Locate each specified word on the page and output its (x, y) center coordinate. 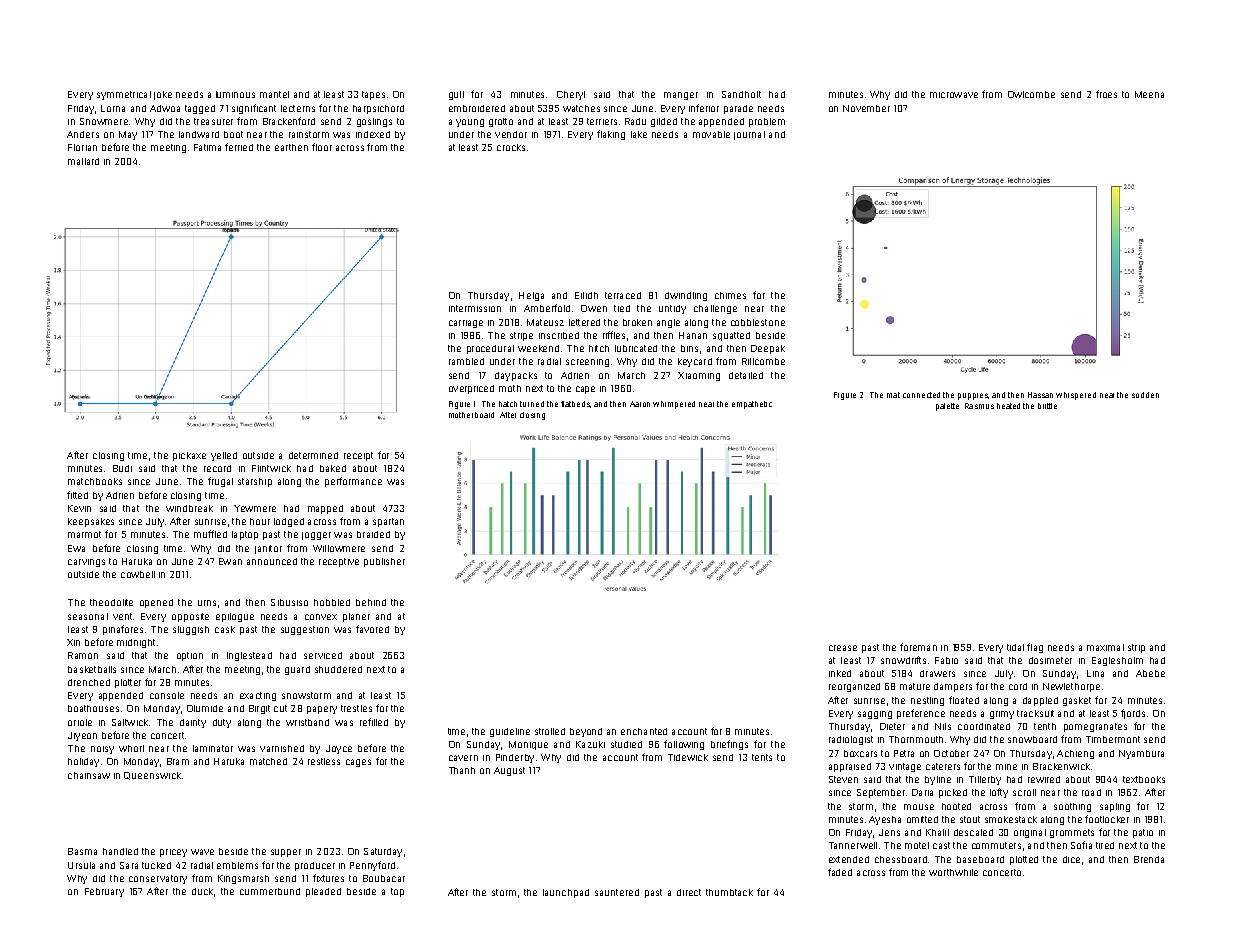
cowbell (138, 574)
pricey (173, 853)
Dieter (892, 726)
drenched (89, 682)
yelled (224, 456)
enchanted (644, 731)
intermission (475, 308)
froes (1106, 94)
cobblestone (758, 322)
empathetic (752, 405)
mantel (274, 94)
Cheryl (571, 95)
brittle (1047, 406)
